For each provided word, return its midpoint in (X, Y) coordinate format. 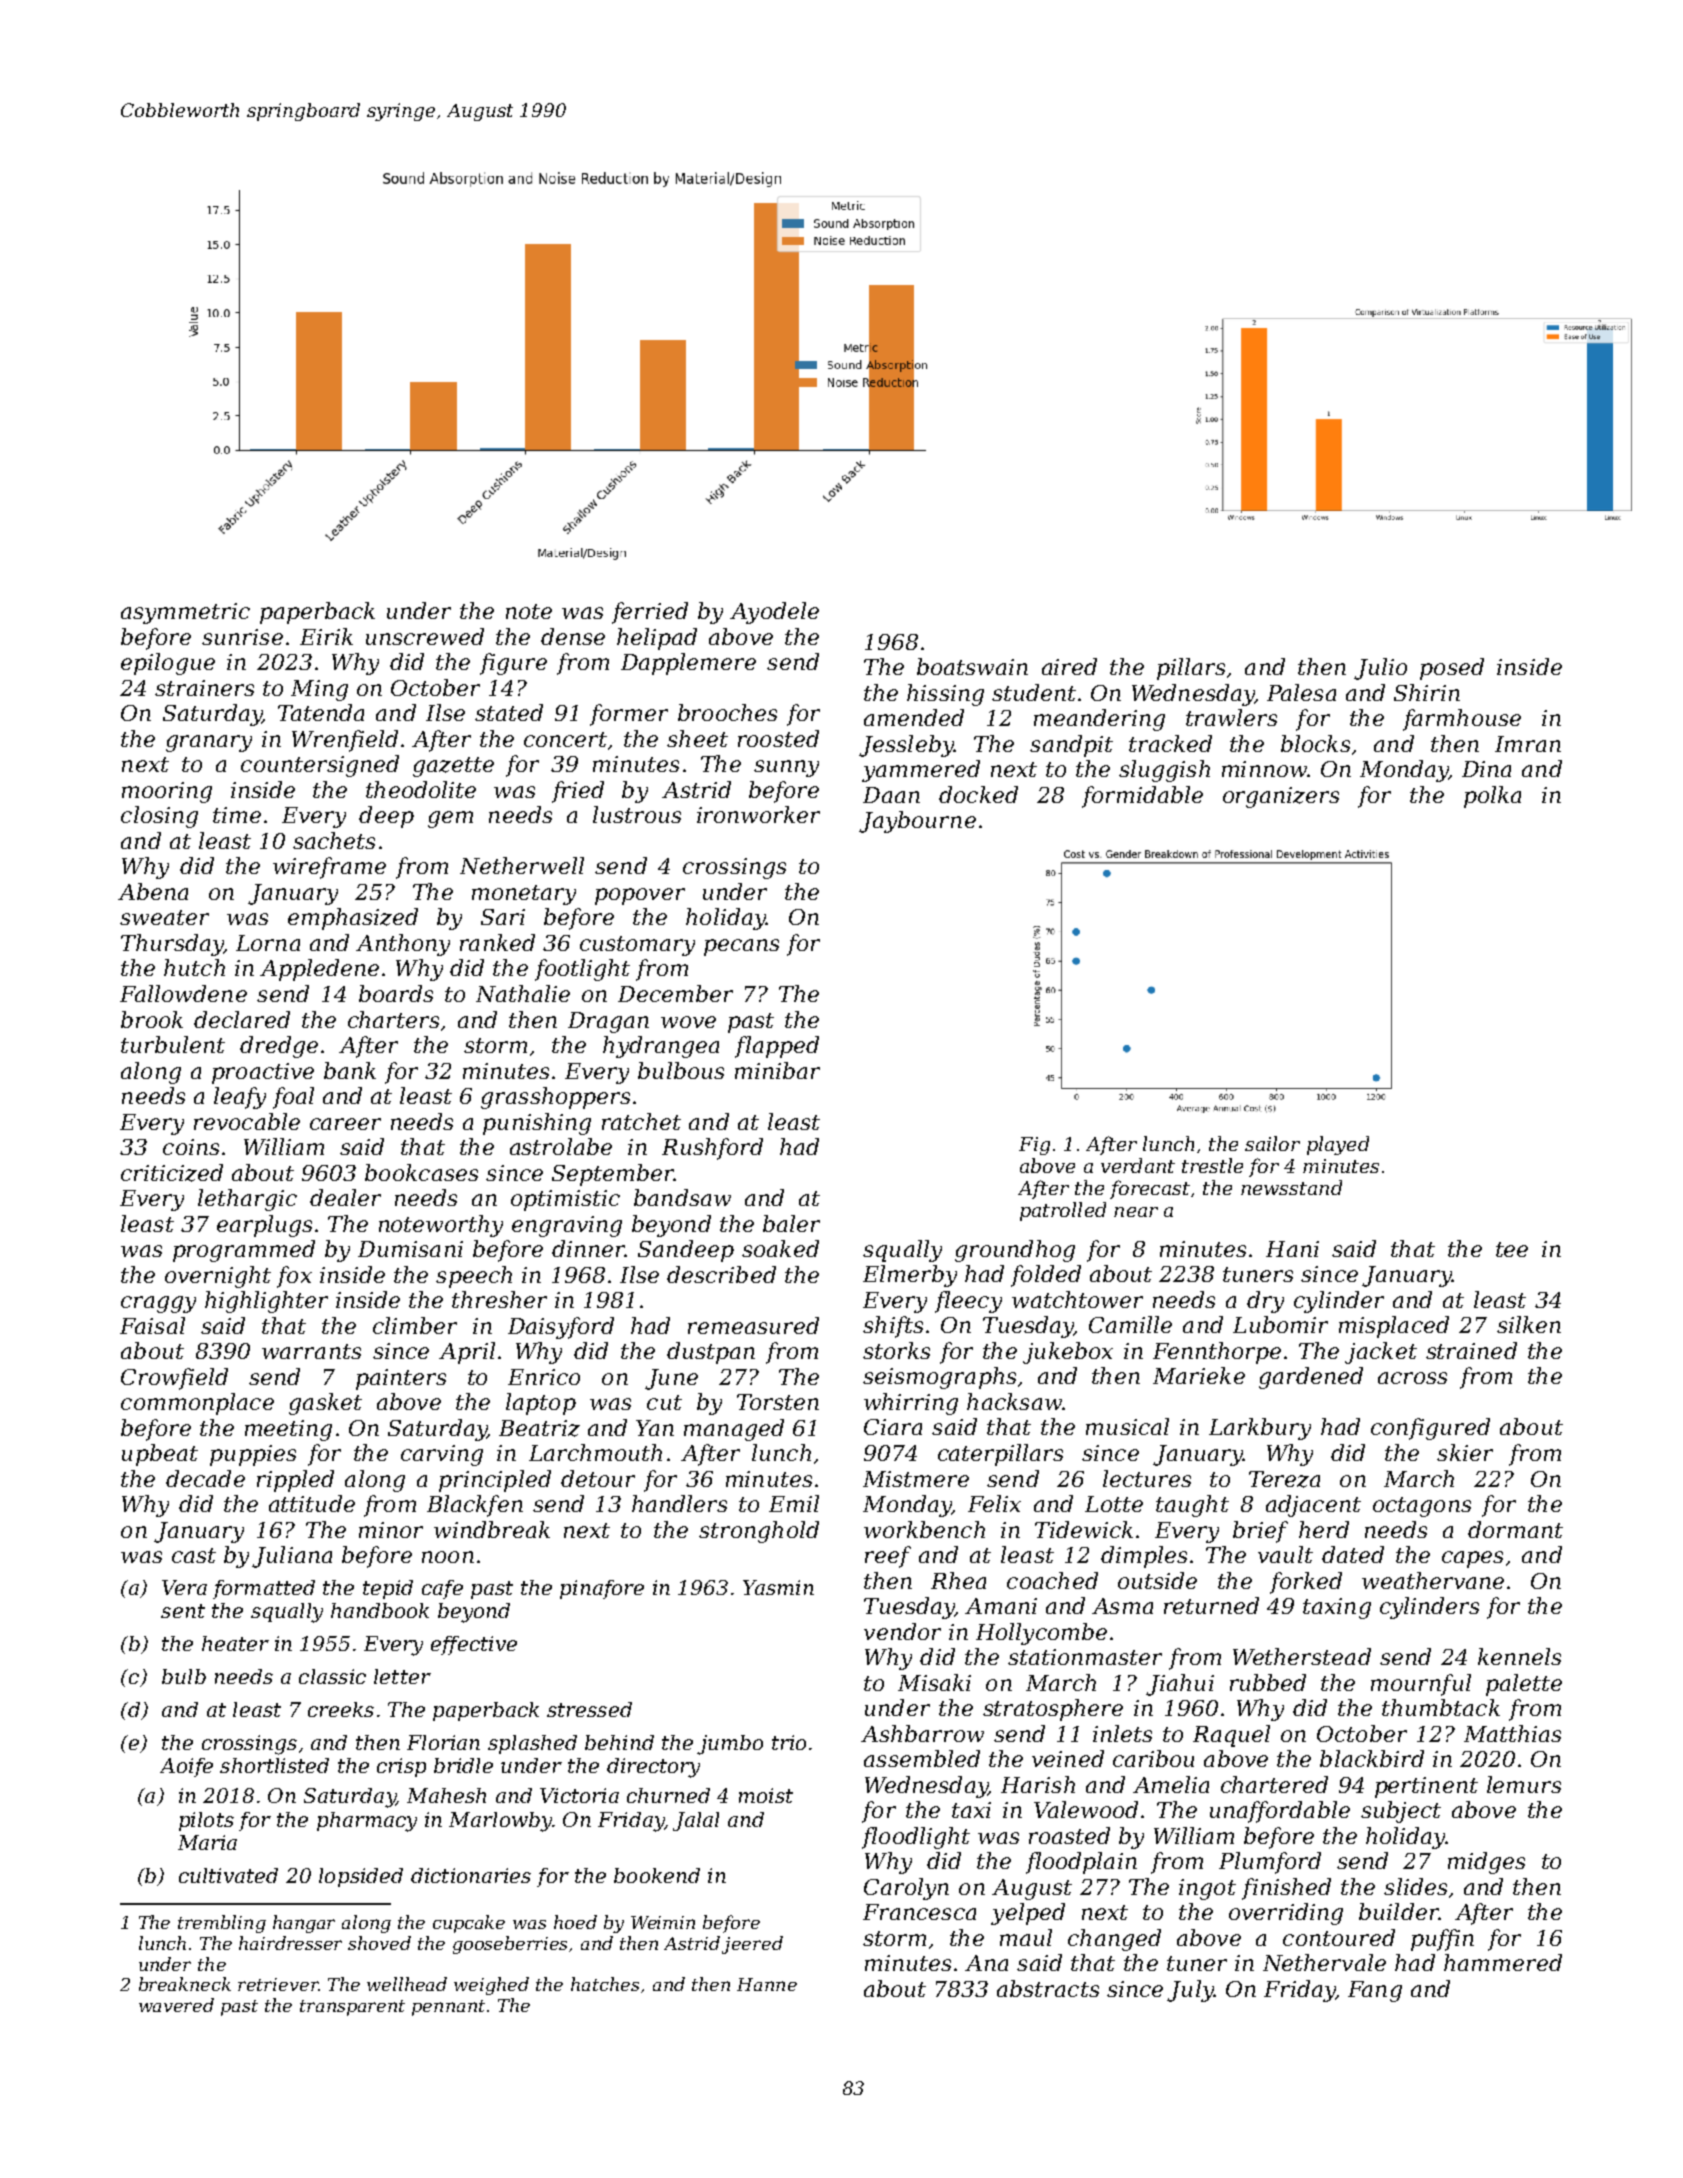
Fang (1375, 1991)
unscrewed (425, 636)
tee (1512, 1249)
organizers (1281, 797)
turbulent (173, 1044)
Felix (994, 1503)
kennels (1519, 1656)
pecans (741, 947)
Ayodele (774, 613)
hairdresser (290, 1943)
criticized (172, 1173)
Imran (1528, 744)
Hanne (767, 1984)
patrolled (1063, 1211)
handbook (380, 1610)
